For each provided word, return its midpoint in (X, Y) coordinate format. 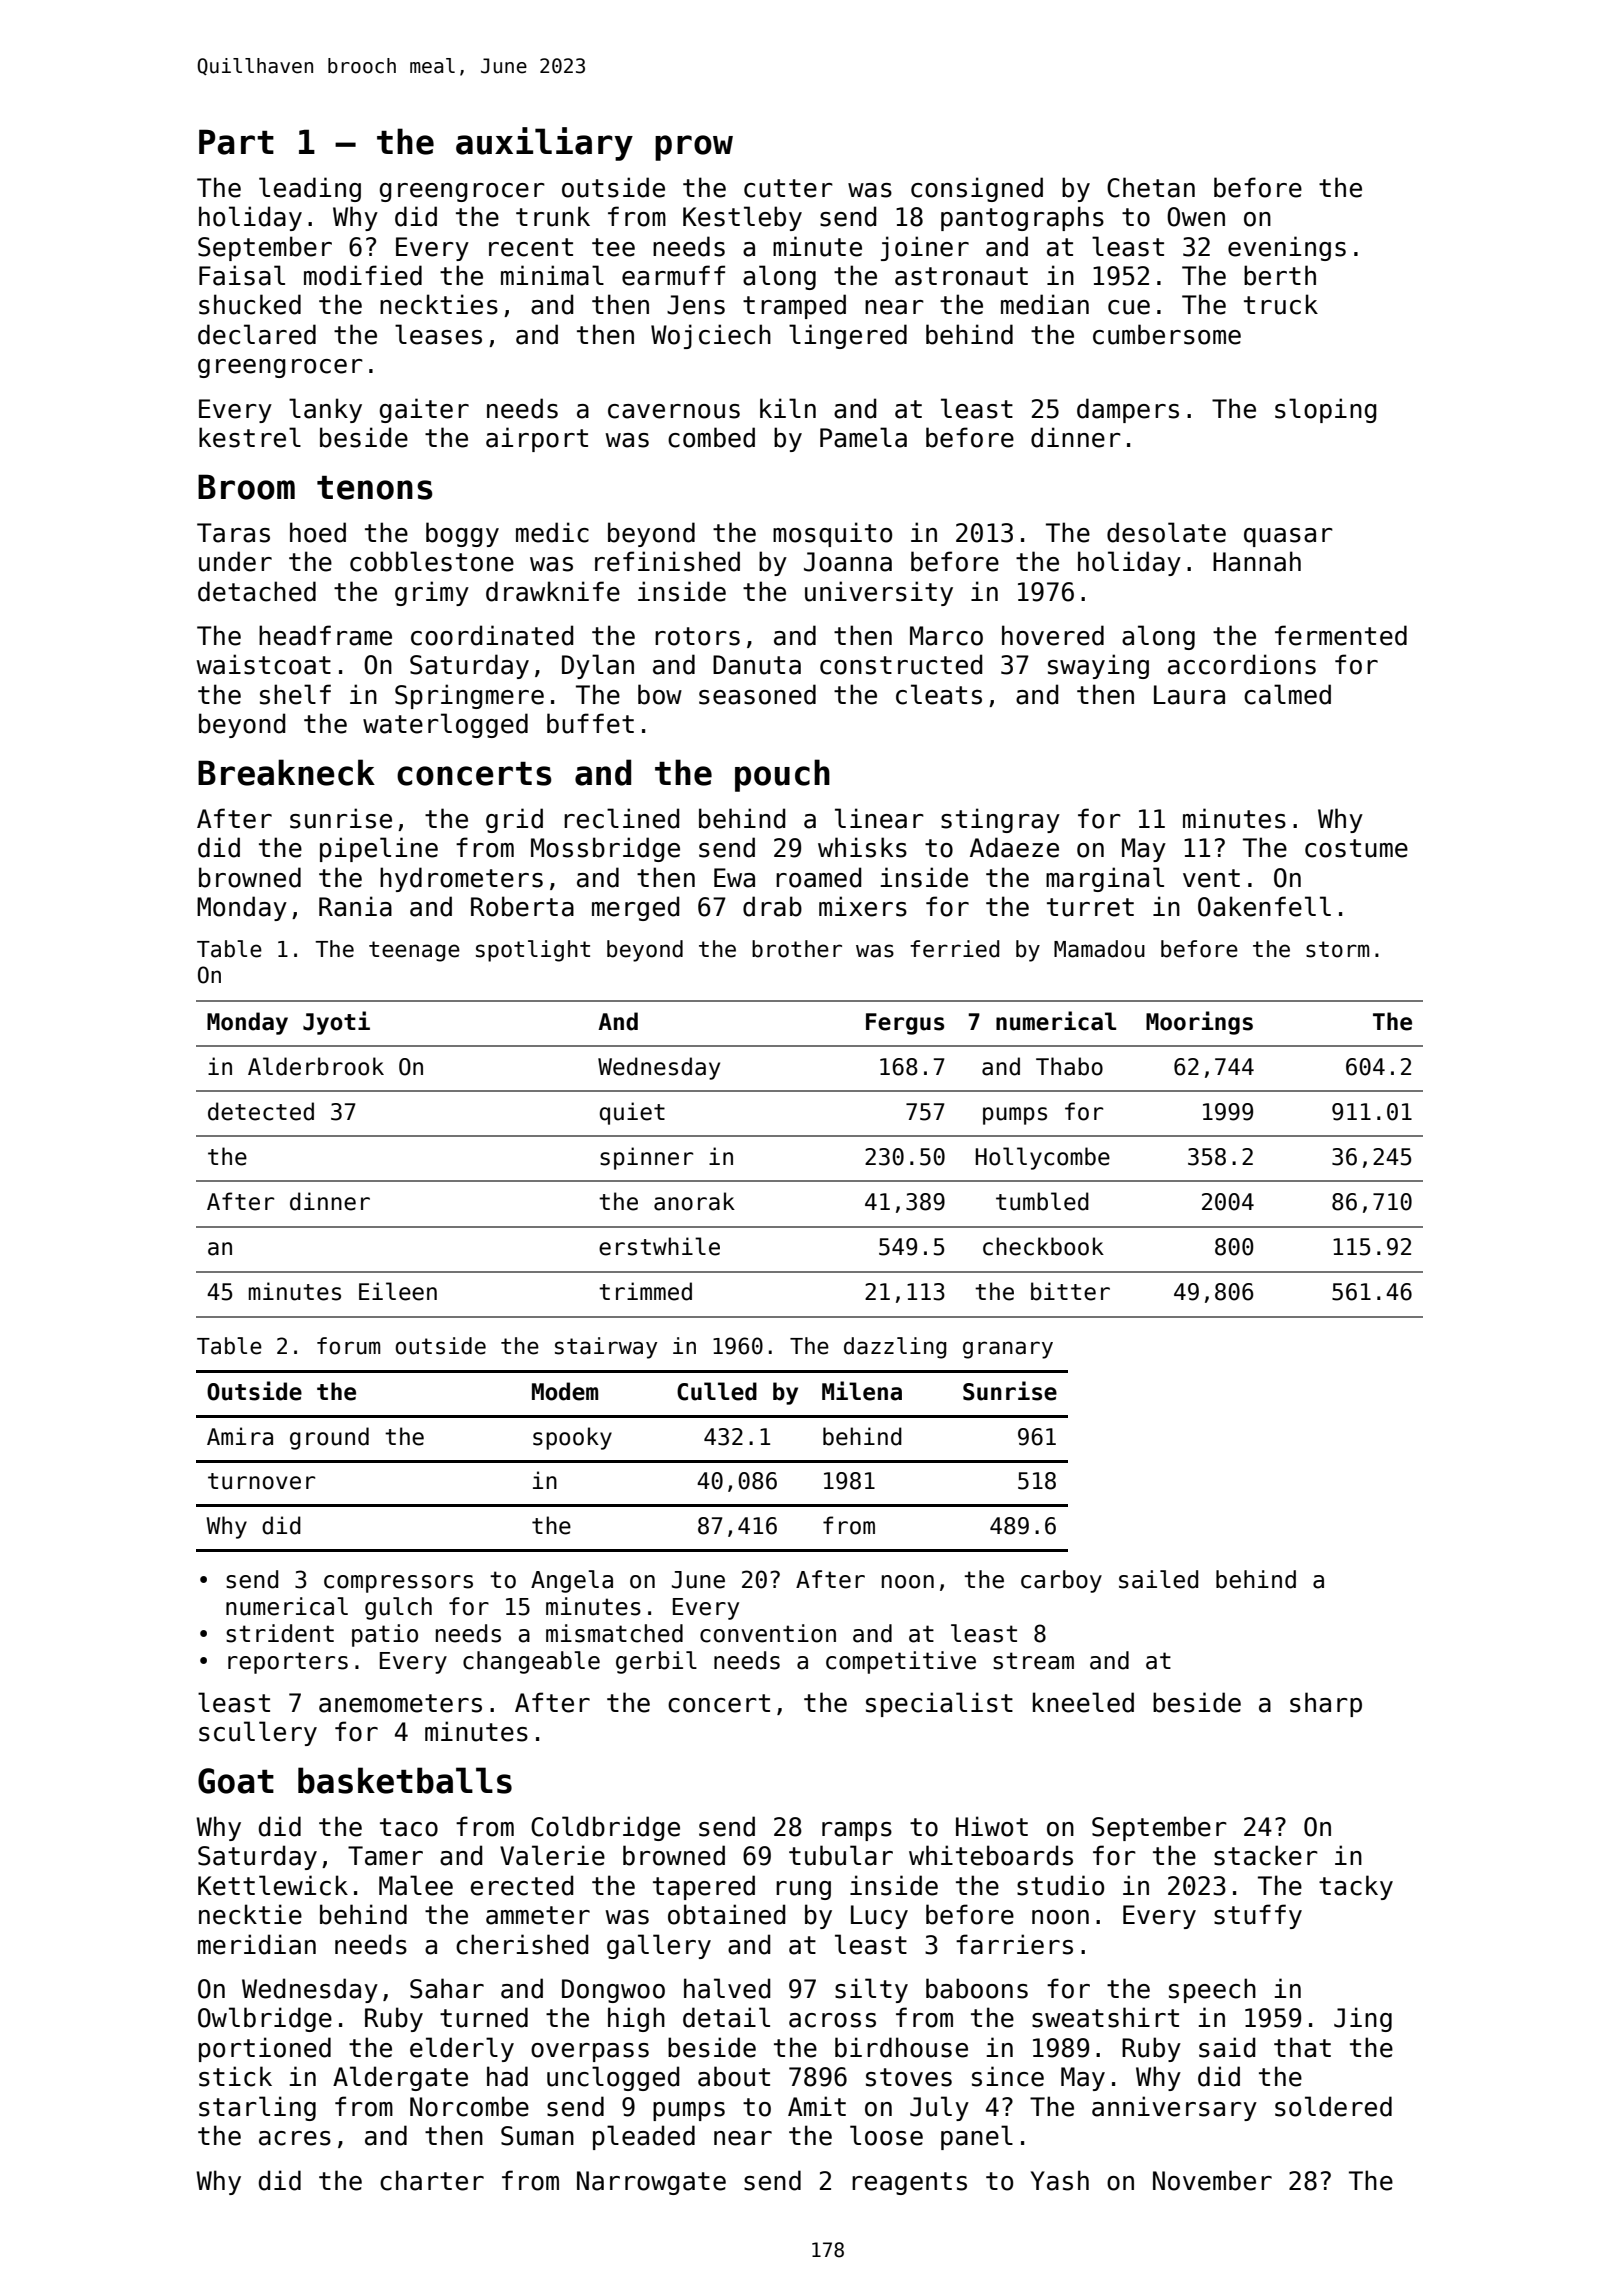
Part (236, 142)
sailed (1158, 1579)
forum (348, 1346)
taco (409, 1827)
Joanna (848, 562)
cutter (788, 188)
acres (295, 2138)
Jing (1363, 2019)
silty (871, 1990)
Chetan (1151, 187)
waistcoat (264, 664)
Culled (717, 1391)
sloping (1325, 410)
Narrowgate (651, 2183)
